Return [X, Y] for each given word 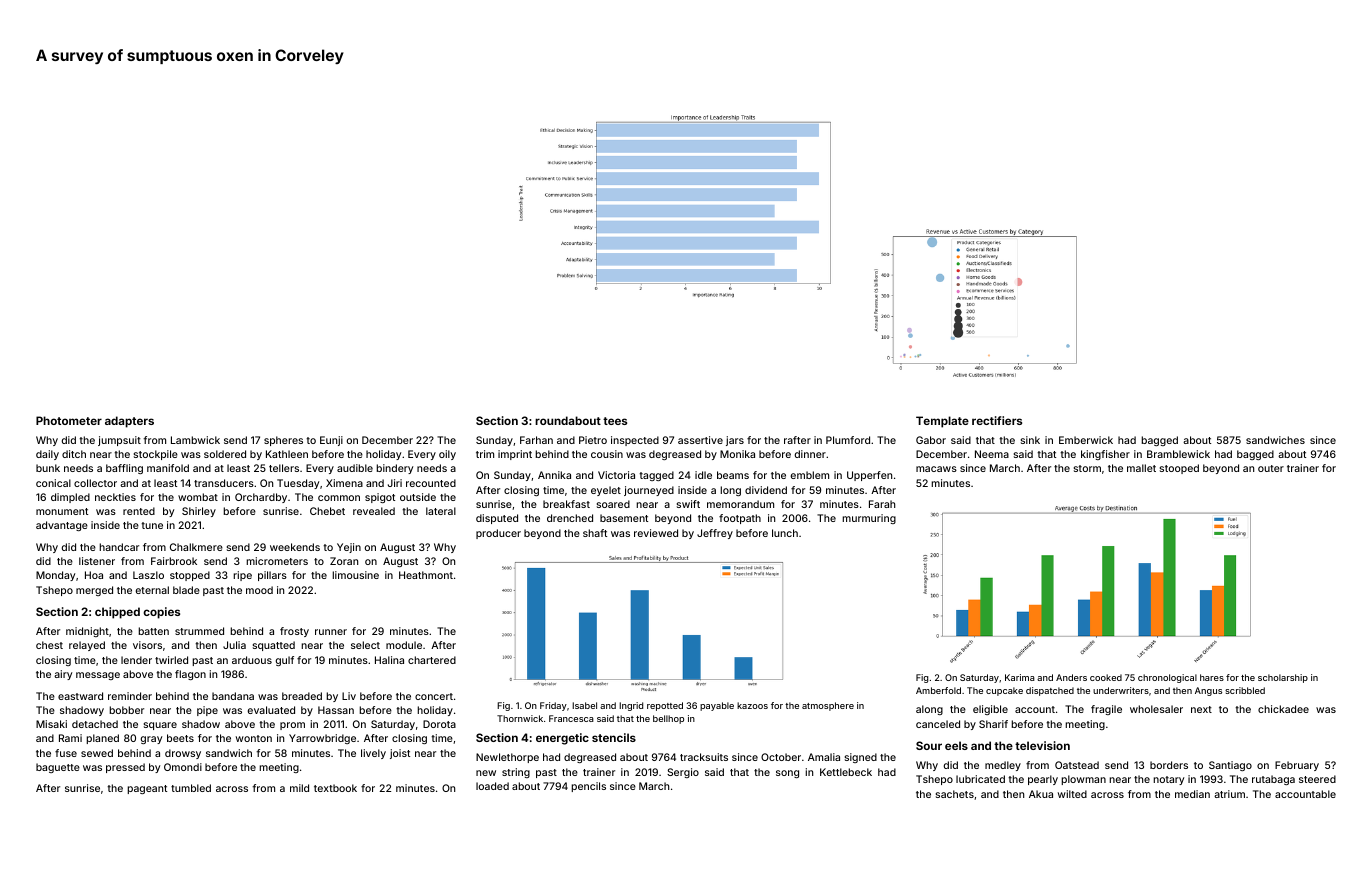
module [404, 645]
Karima [1020, 677]
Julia [234, 645]
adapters [129, 422]
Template [942, 422]
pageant [147, 789]
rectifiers [997, 420]
